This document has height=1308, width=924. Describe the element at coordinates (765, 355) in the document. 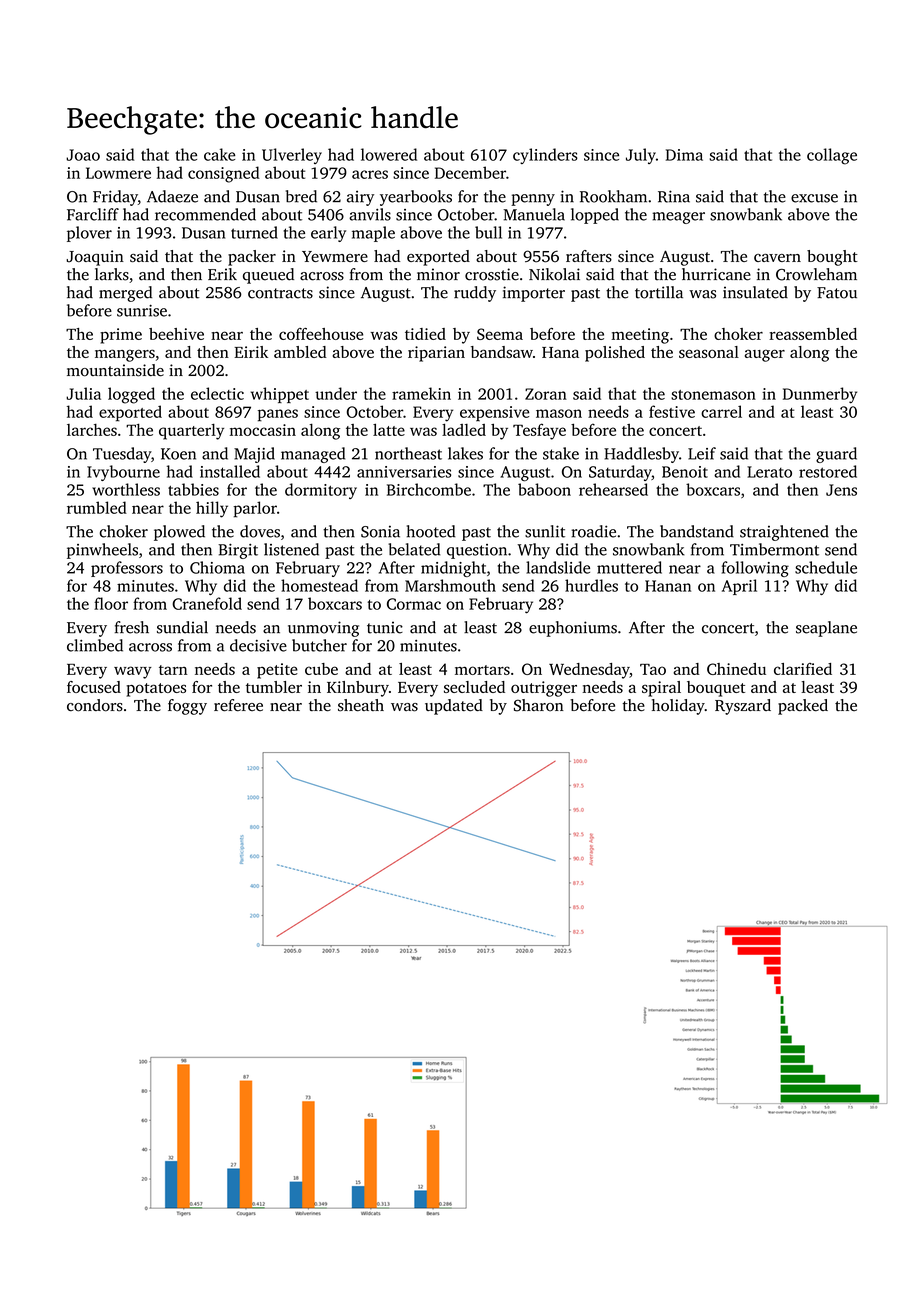

I see `auger` at that location.
